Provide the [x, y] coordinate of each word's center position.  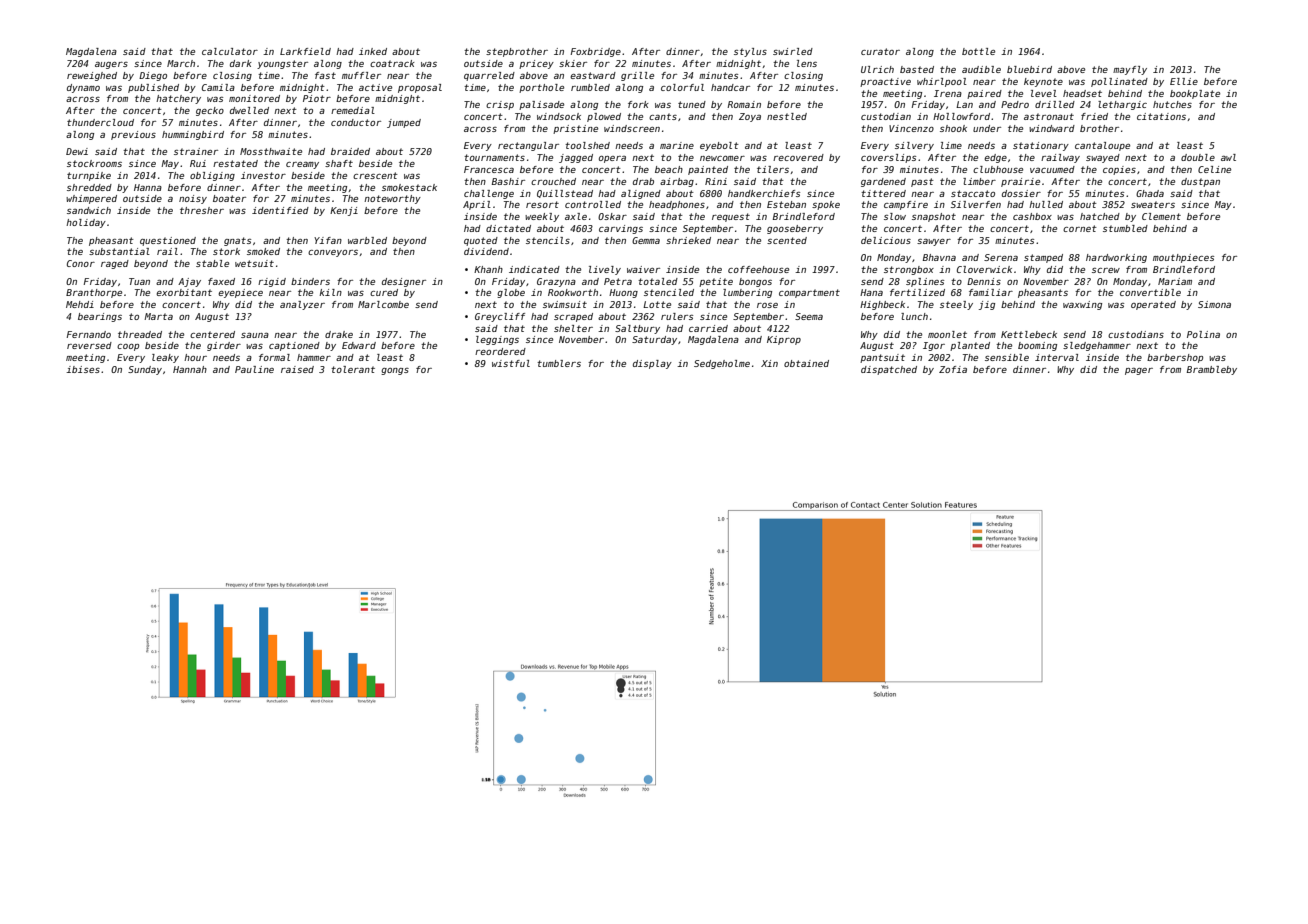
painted [708, 170]
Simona [1214, 304]
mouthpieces [1183, 258]
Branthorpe [94, 293]
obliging [212, 176]
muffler [361, 75]
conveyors [333, 253]
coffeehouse [758, 269]
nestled [787, 116]
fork [638, 104]
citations [1161, 116]
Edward [359, 345]
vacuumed [1052, 169]
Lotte [657, 304]
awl [1228, 157]
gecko [210, 111]
